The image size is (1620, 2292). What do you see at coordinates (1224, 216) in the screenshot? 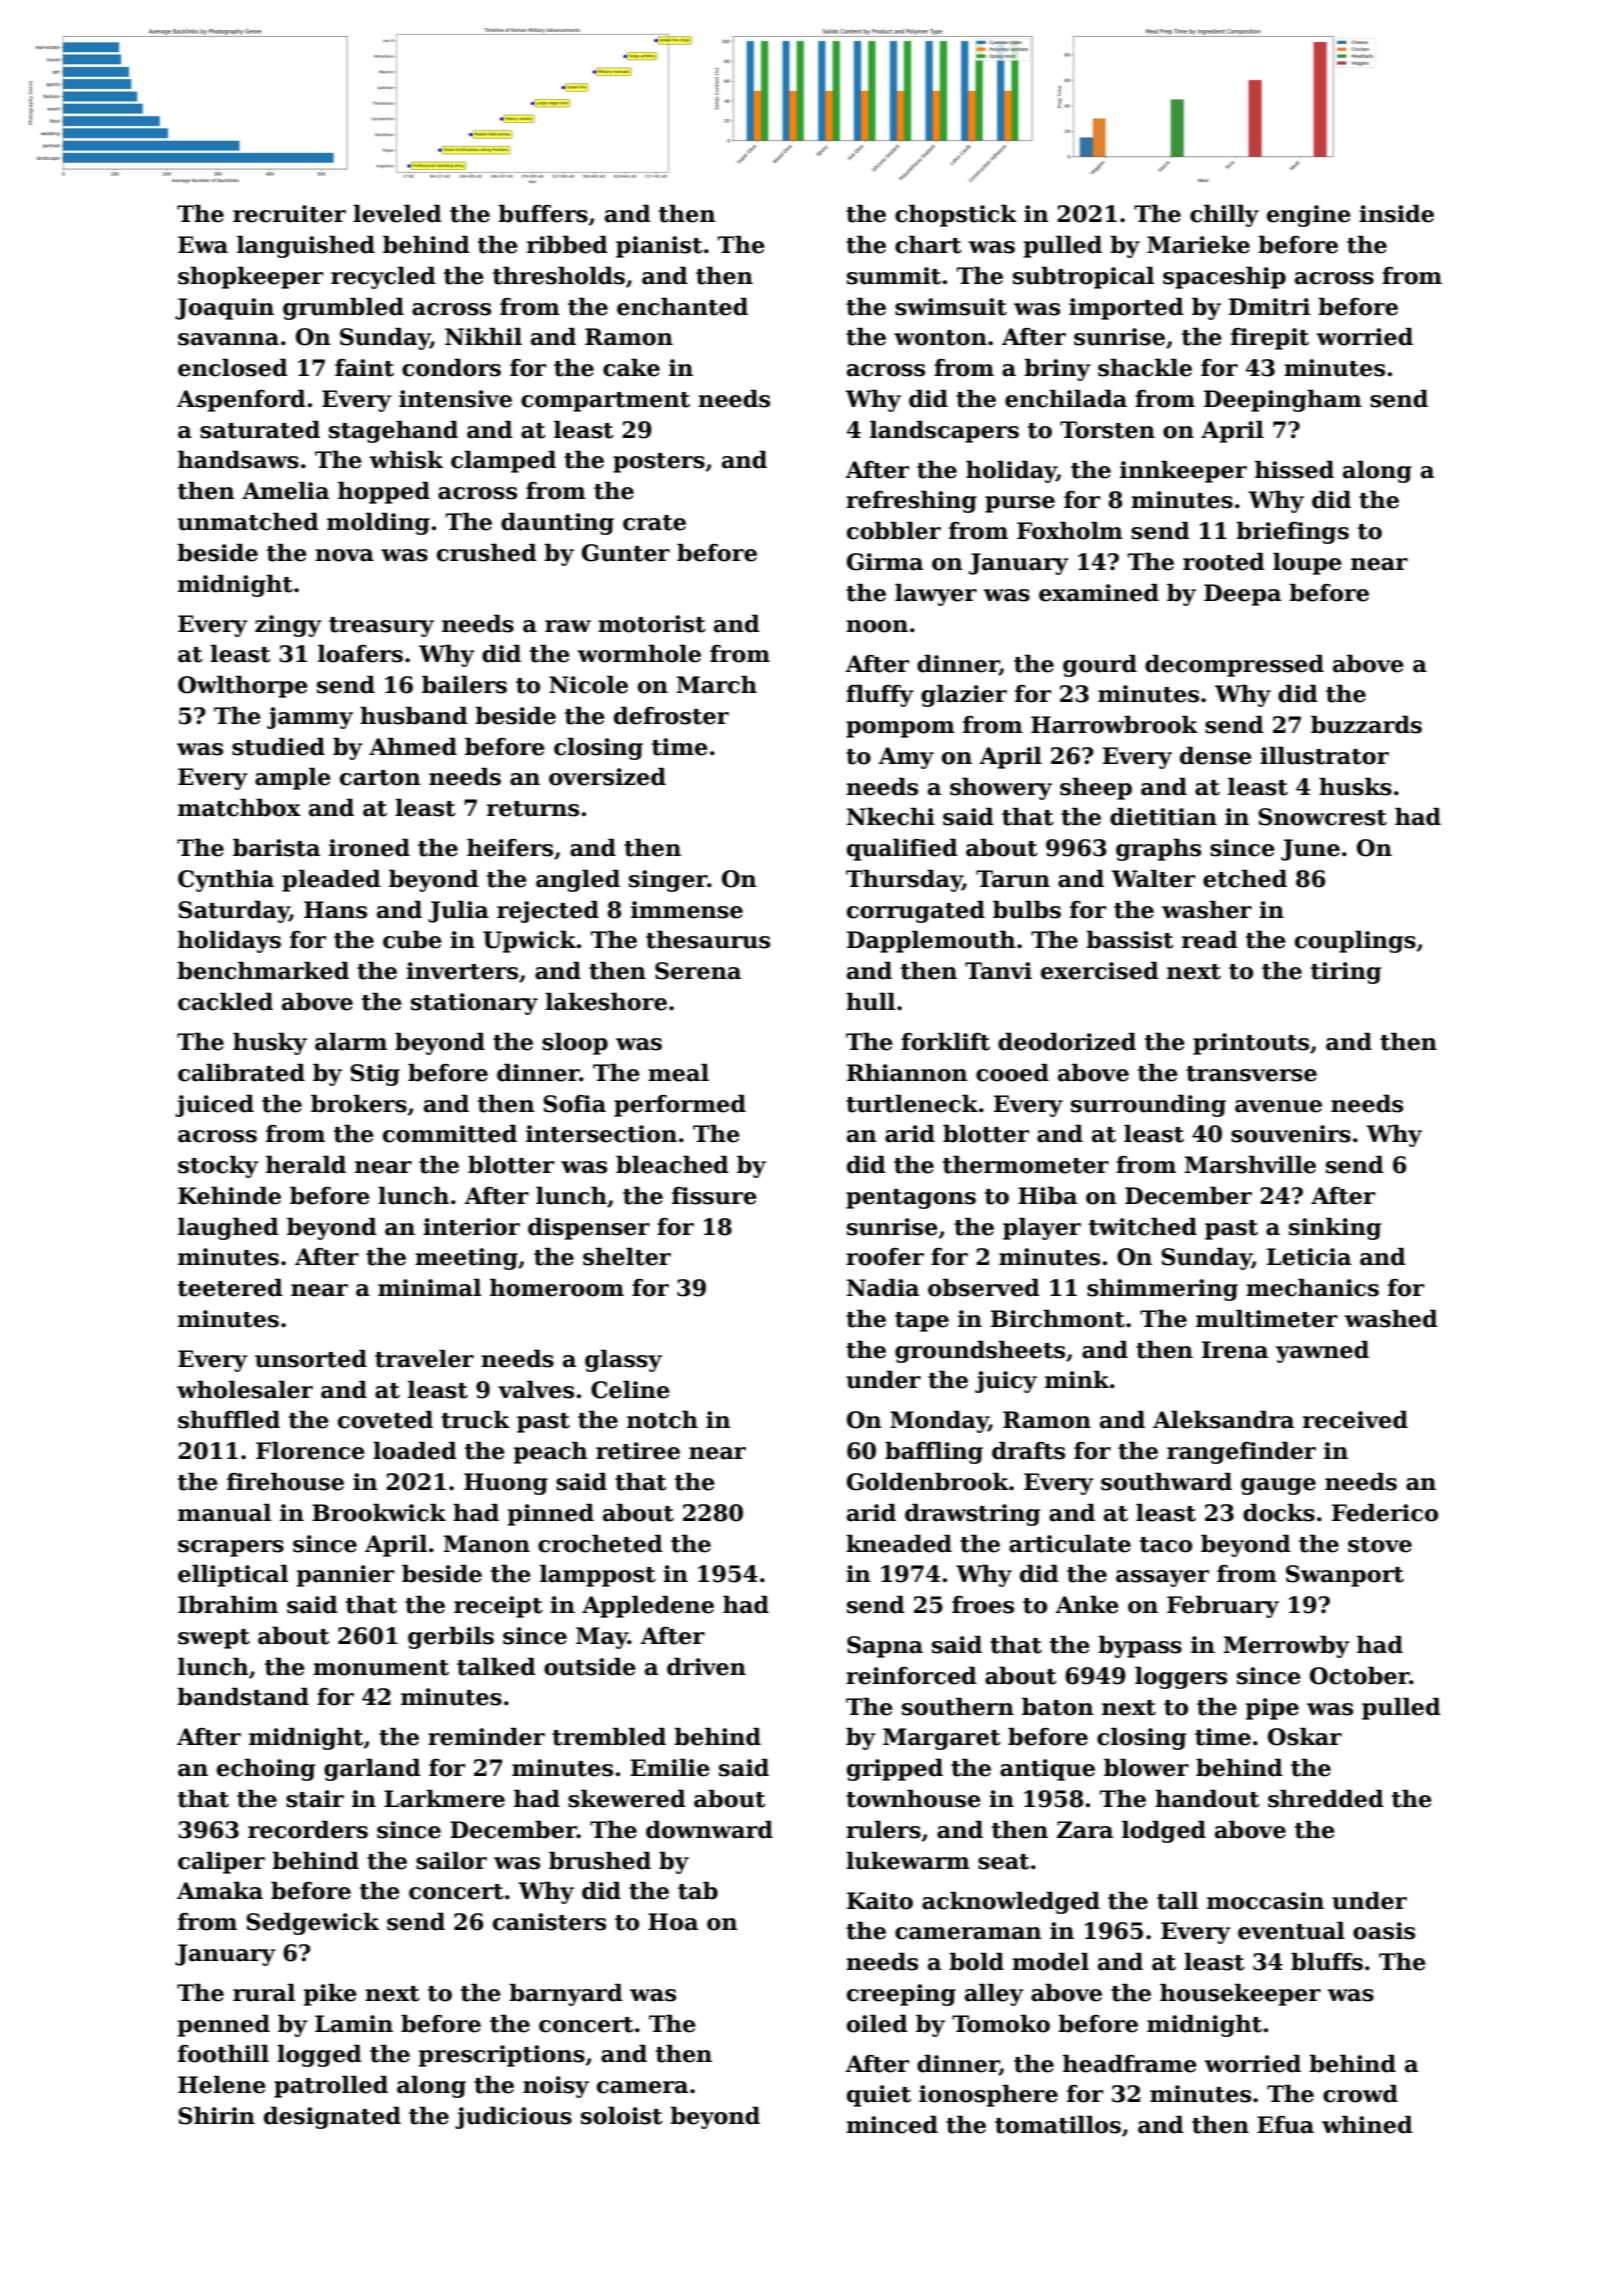
I see `chilly` at bounding box center [1224, 216].
